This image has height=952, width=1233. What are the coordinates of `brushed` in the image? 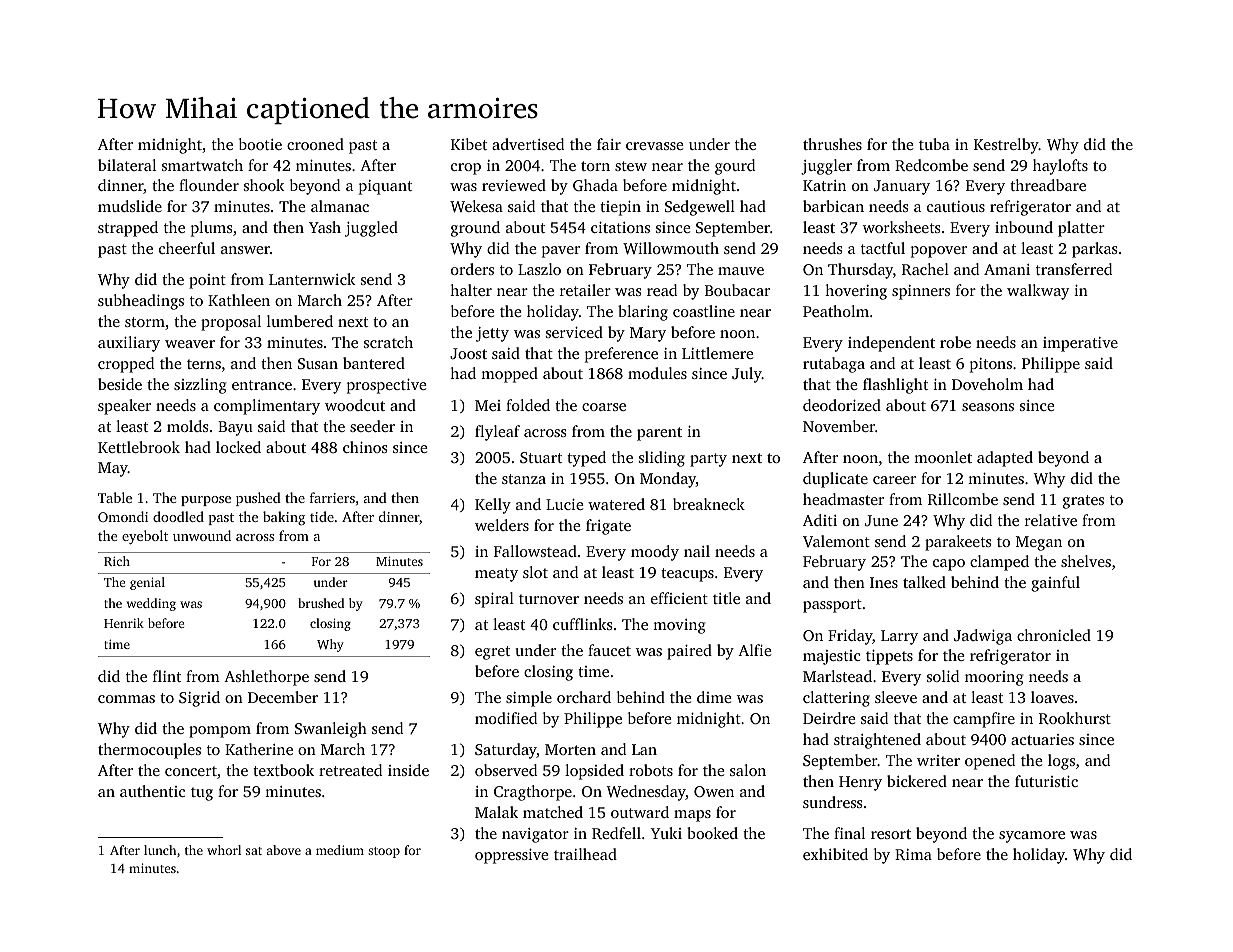 It's located at (321, 603).
